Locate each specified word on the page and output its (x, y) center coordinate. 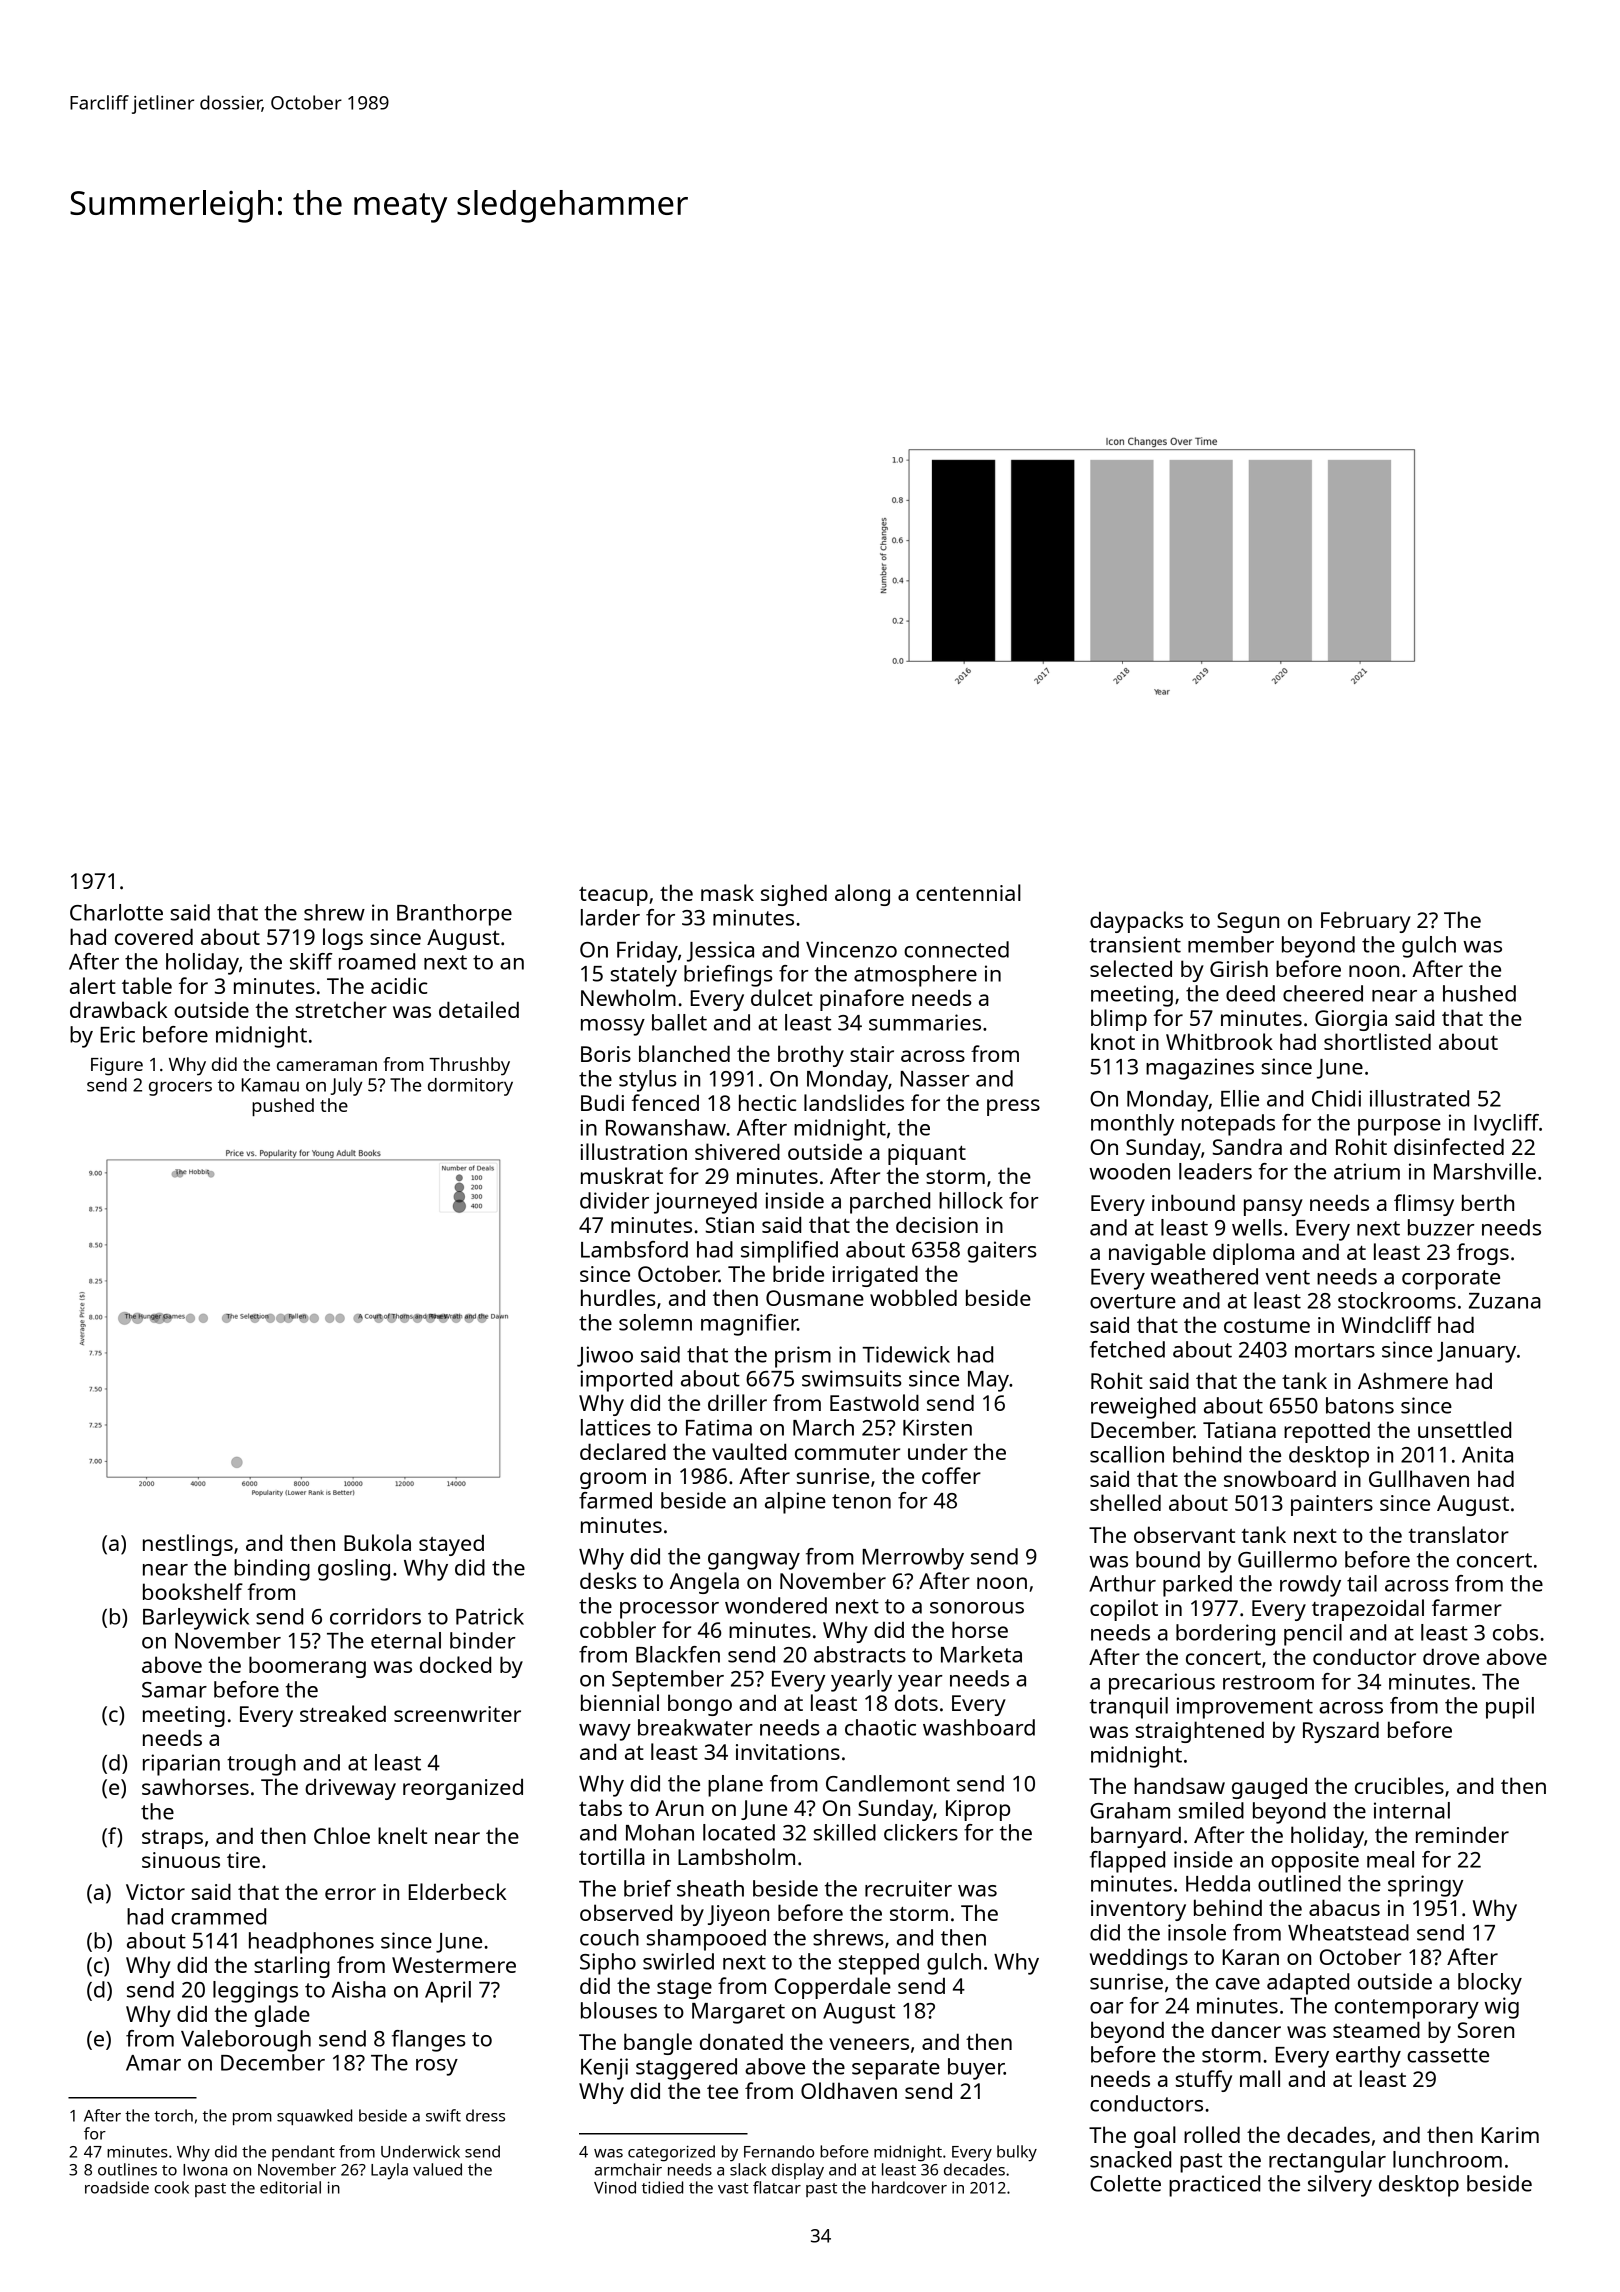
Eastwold (874, 1402)
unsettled (1464, 1429)
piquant (927, 1154)
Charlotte (116, 912)
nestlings (188, 1545)
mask (727, 892)
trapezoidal (1368, 1610)
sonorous (977, 1608)
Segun (1248, 922)
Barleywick (196, 1619)
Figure (117, 1066)
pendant (303, 2153)
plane (735, 1786)
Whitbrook (1219, 1041)
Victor (155, 1892)
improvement (1245, 1708)
